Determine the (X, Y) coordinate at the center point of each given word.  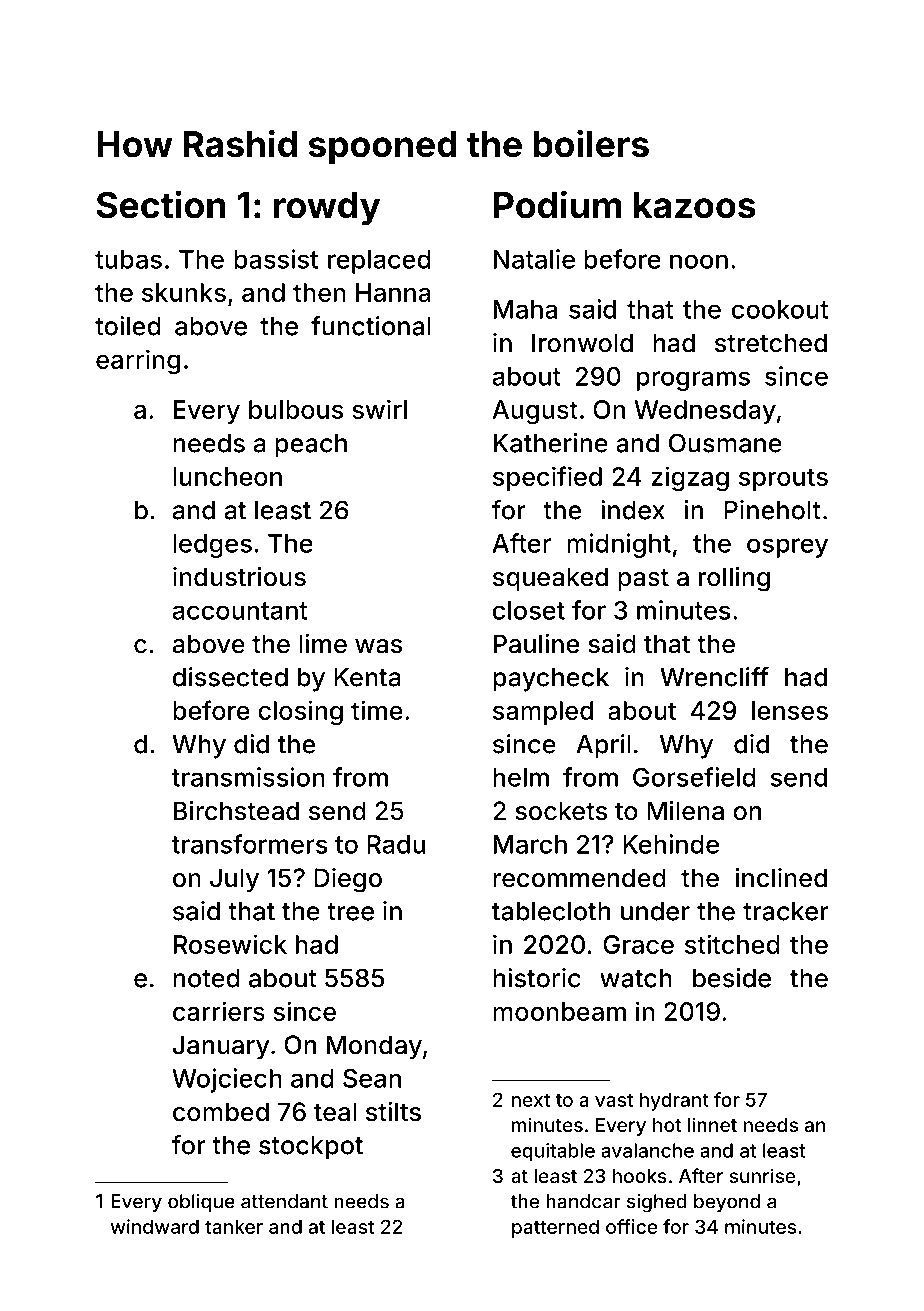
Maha (525, 309)
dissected (230, 677)
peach (311, 446)
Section (161, 204)
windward (154, 1226)
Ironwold (582, 343)
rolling (734, 579)
